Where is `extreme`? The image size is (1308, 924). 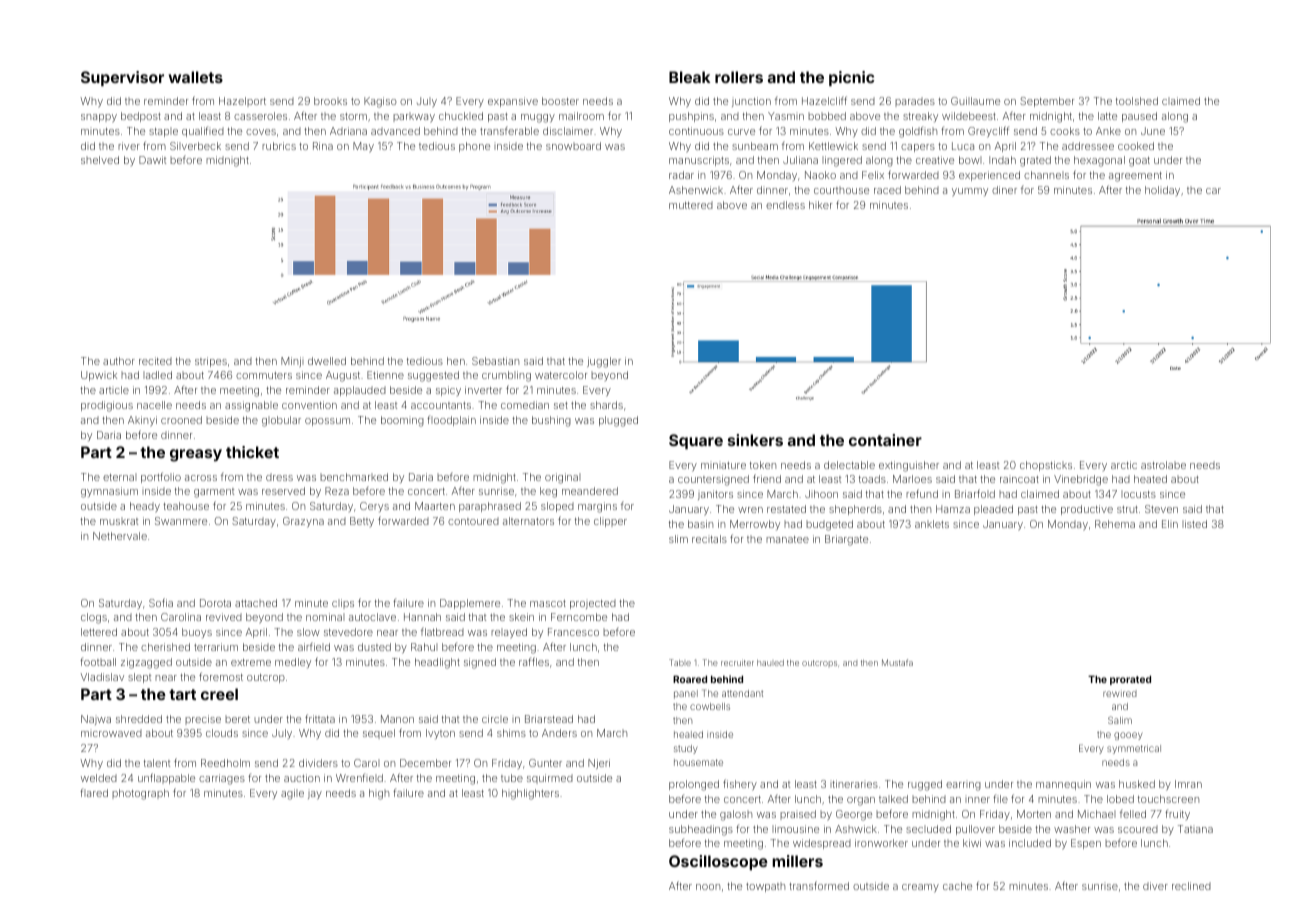 extreme is located at coordinates (251, 662).
